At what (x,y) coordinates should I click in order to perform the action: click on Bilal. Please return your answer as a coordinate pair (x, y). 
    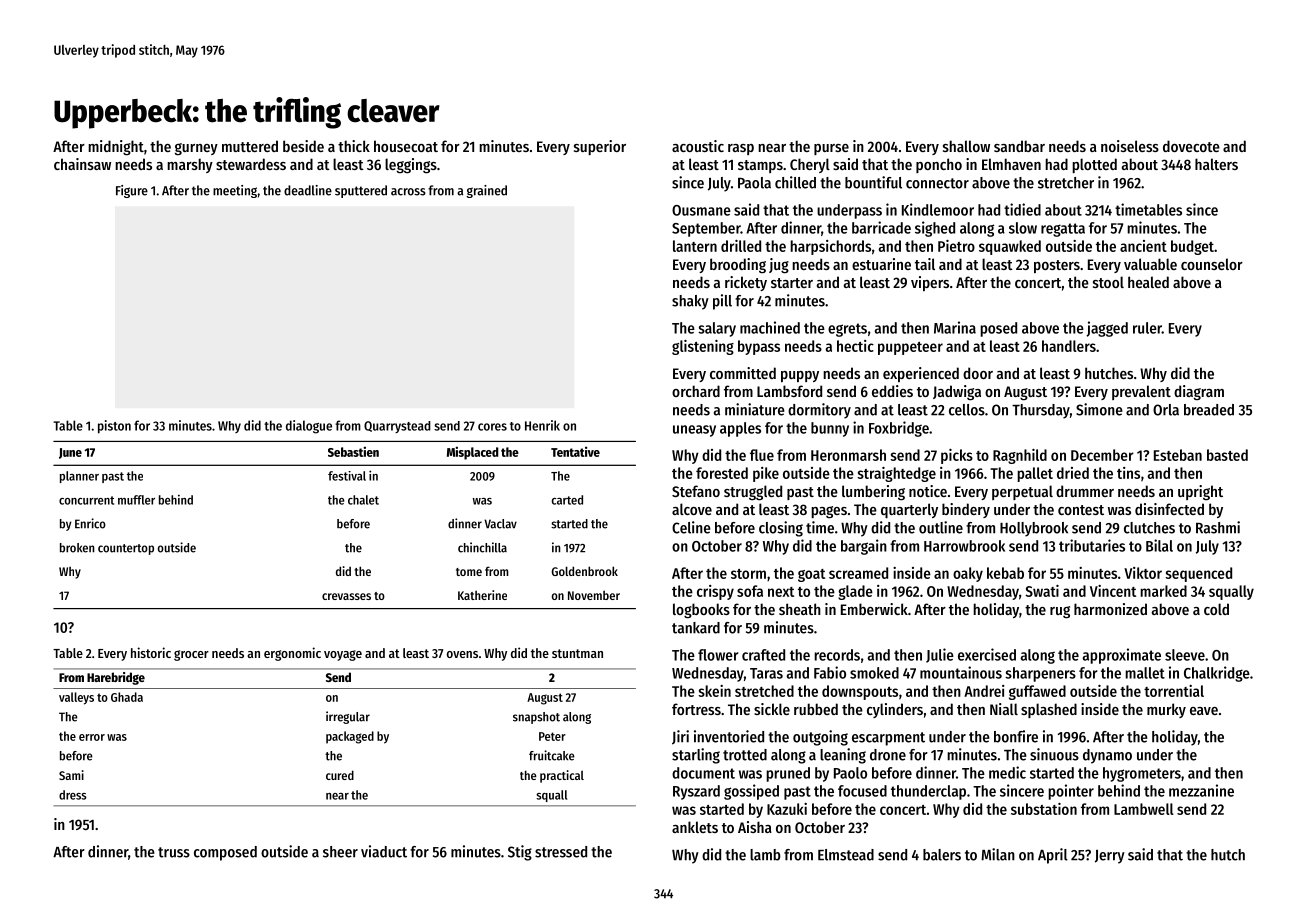
    Looking at the image, I should click on (1159, 545).
